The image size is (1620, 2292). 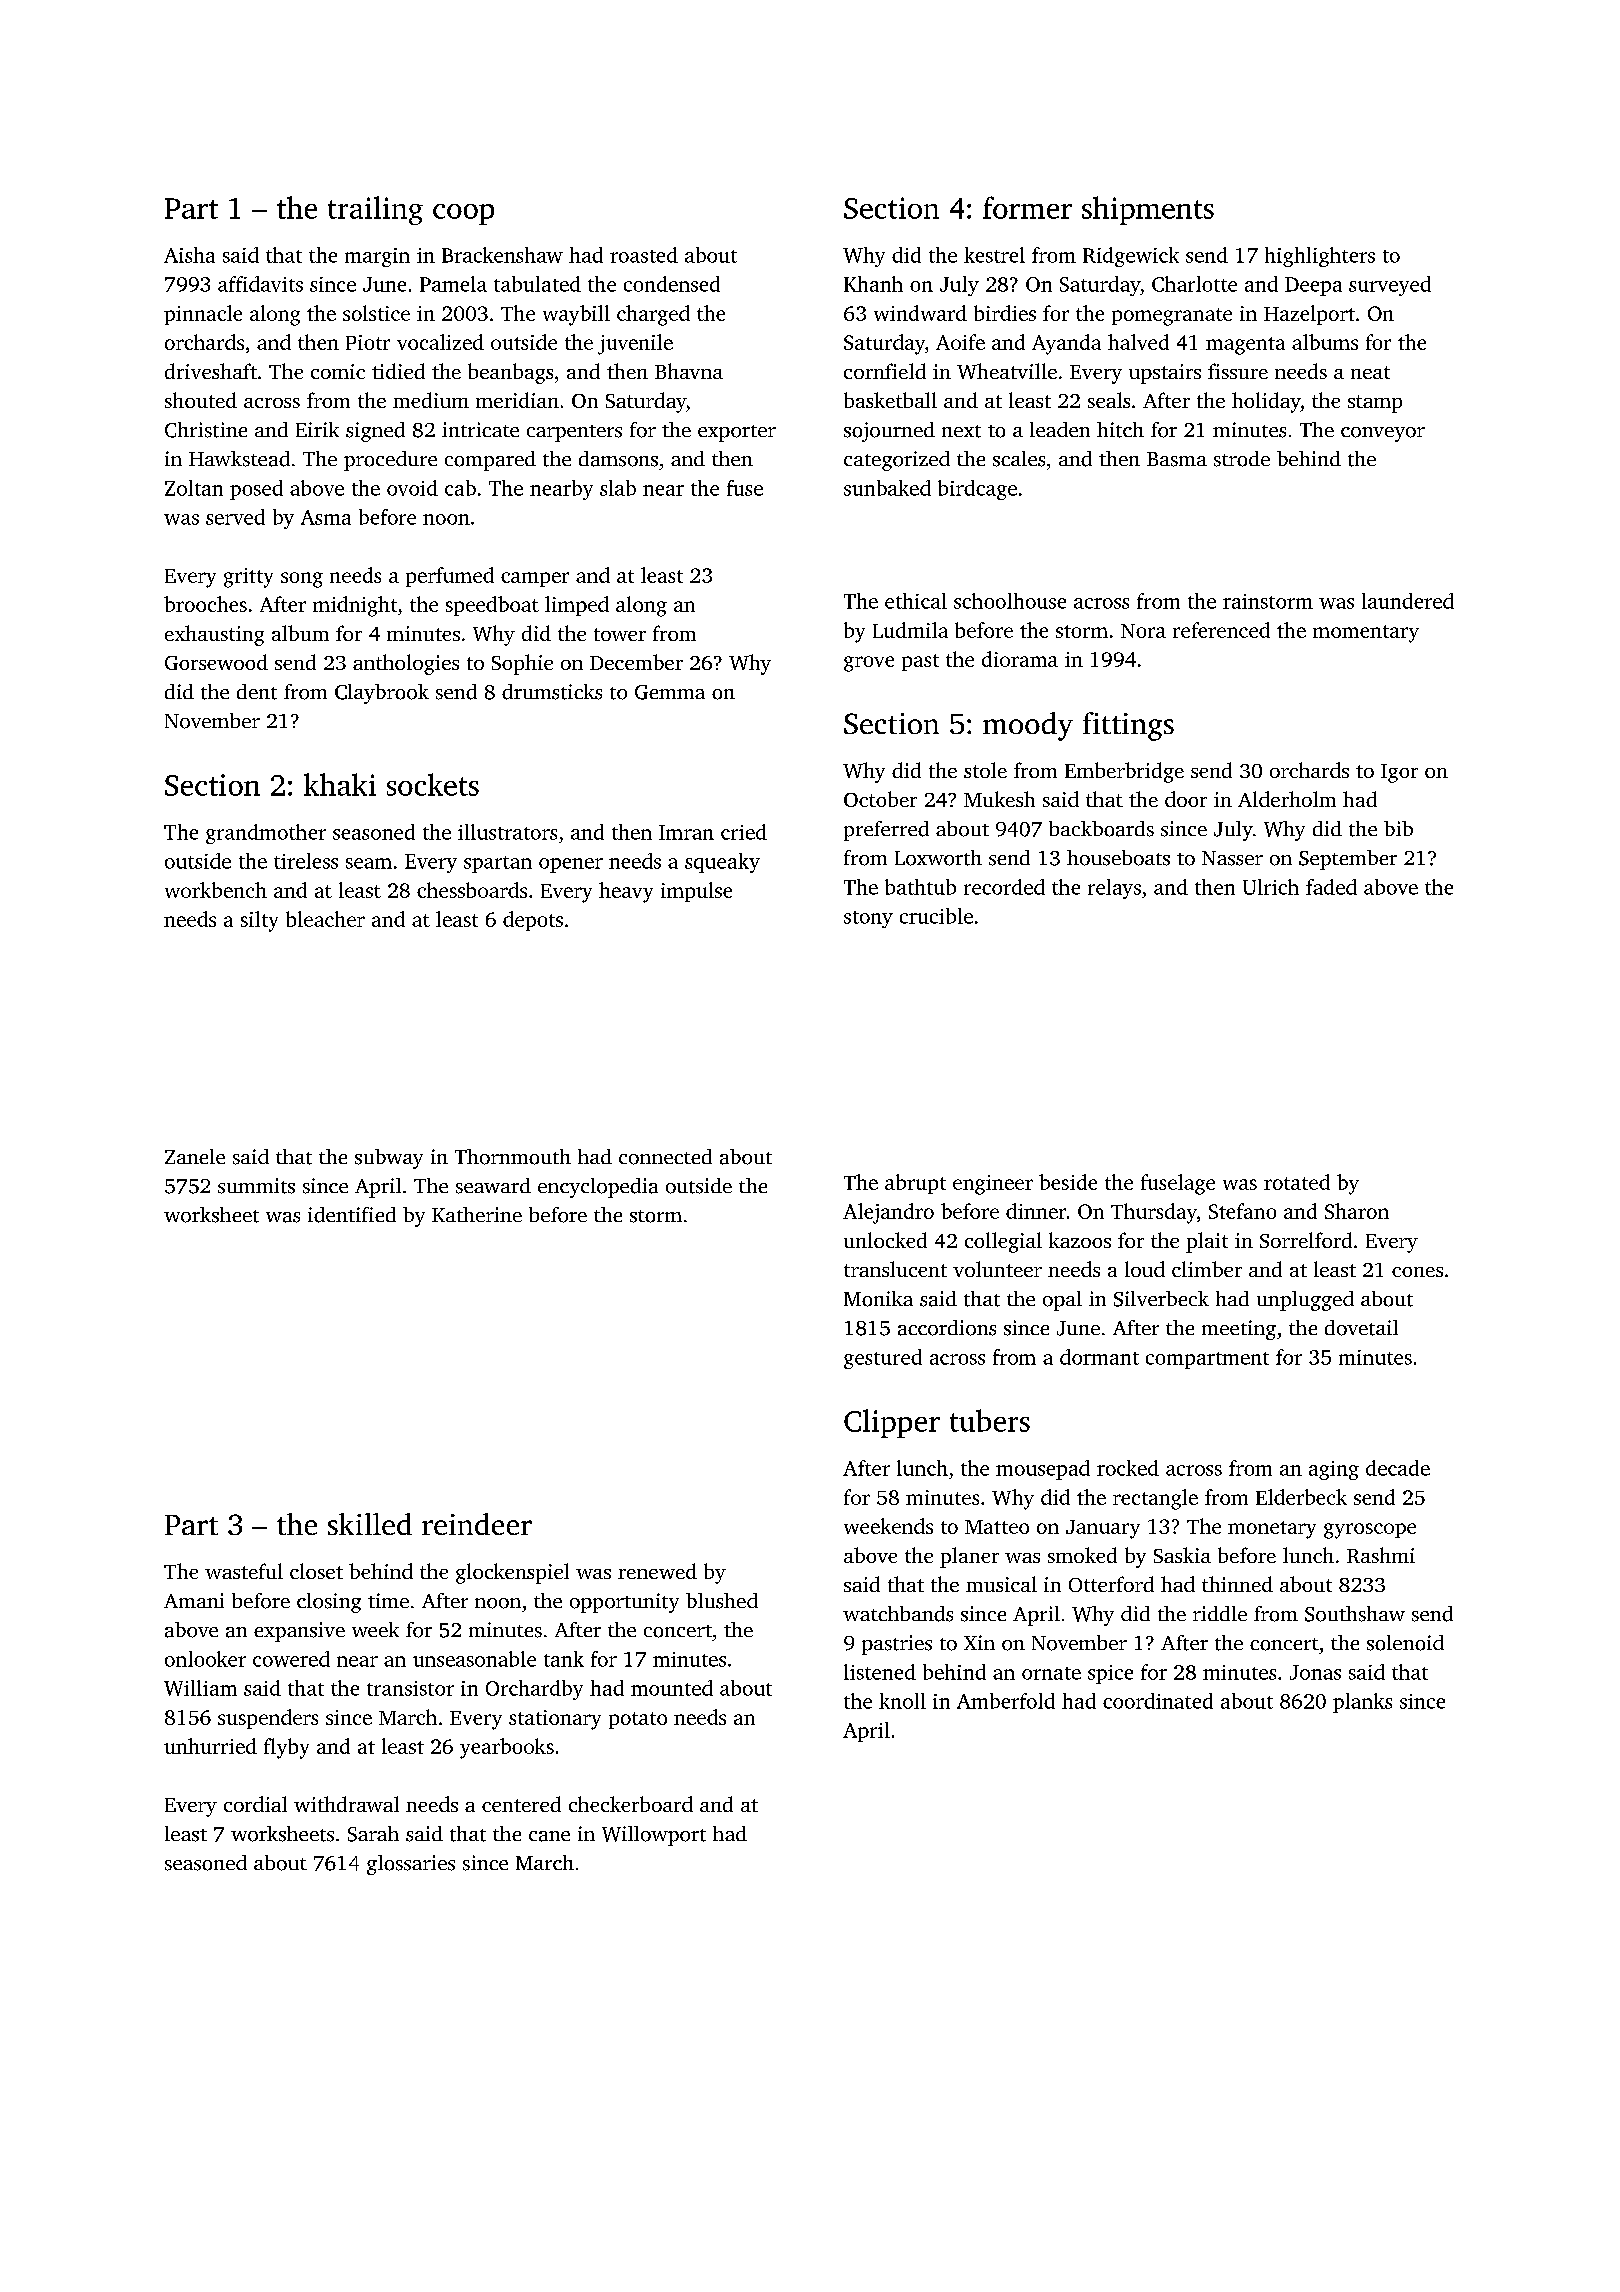 What do you see at coordinates (1405, 1643) in the document?
I see `solenoid` at bounding box center [1405, 1643].
